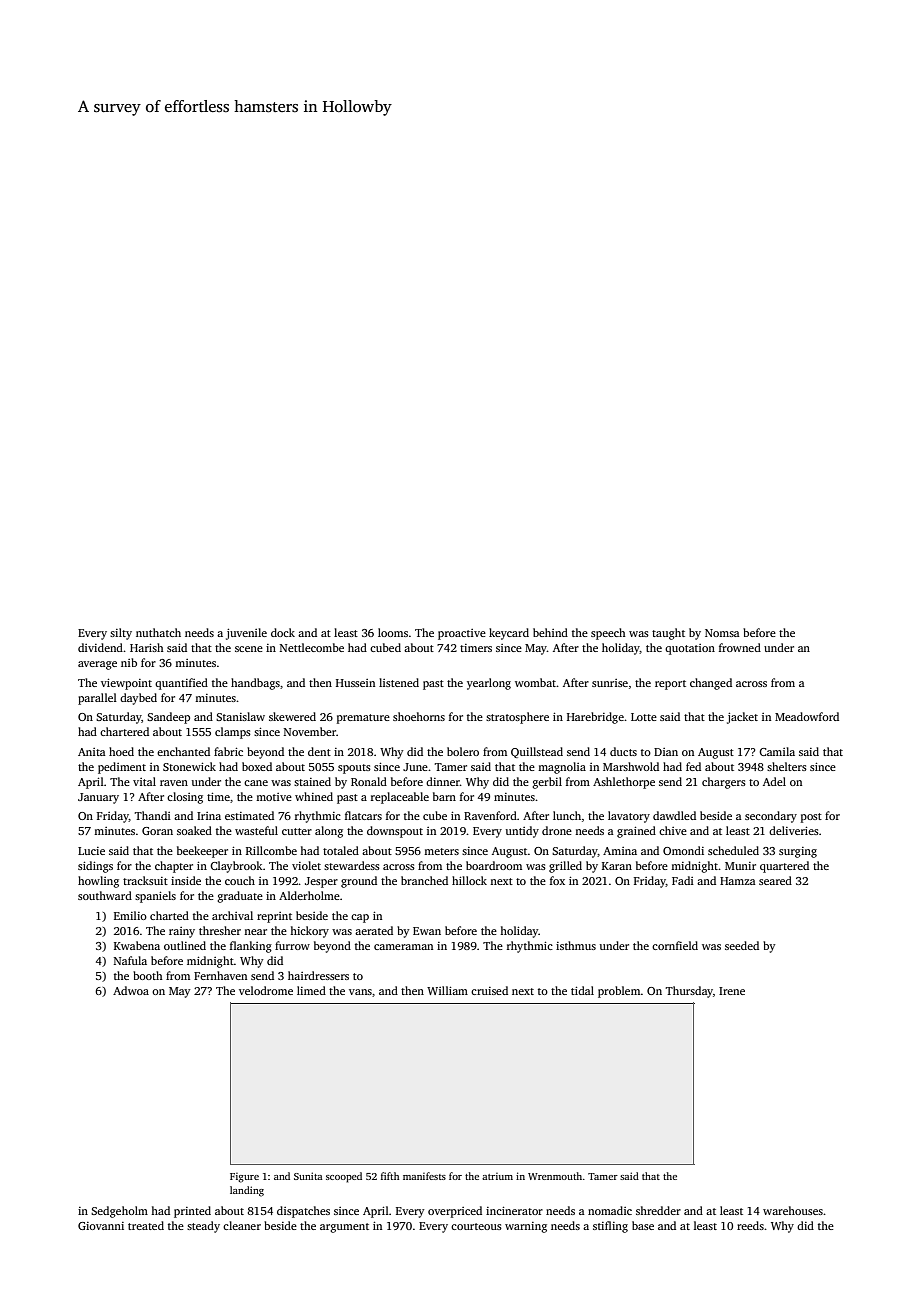  What do you see at coordinates (354, 769) in the screenshot?
I see `spouts` at bounding box center [354, 769].
